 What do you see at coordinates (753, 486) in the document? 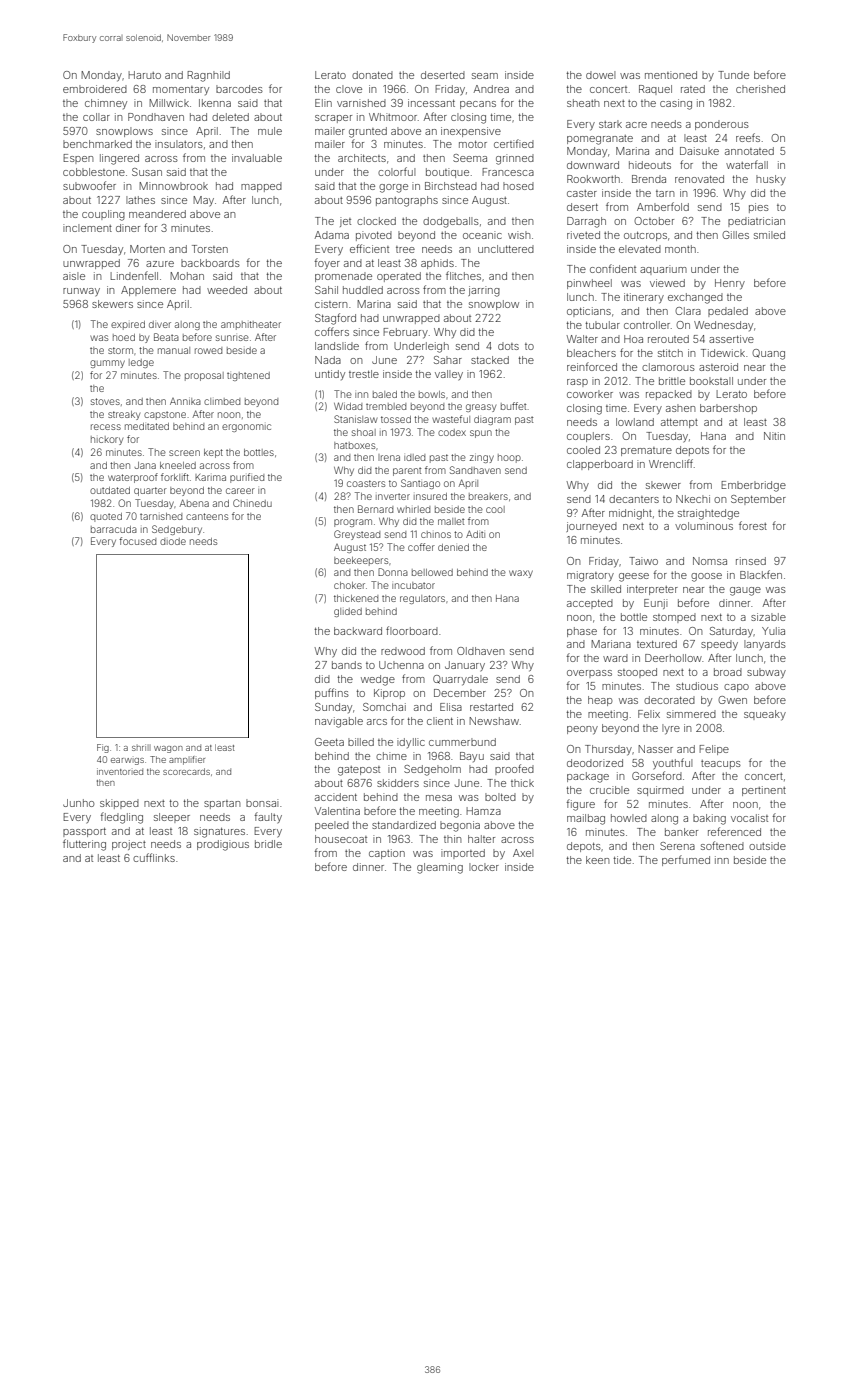
I see `Emberbridge` at bounding box center [753, 486].
